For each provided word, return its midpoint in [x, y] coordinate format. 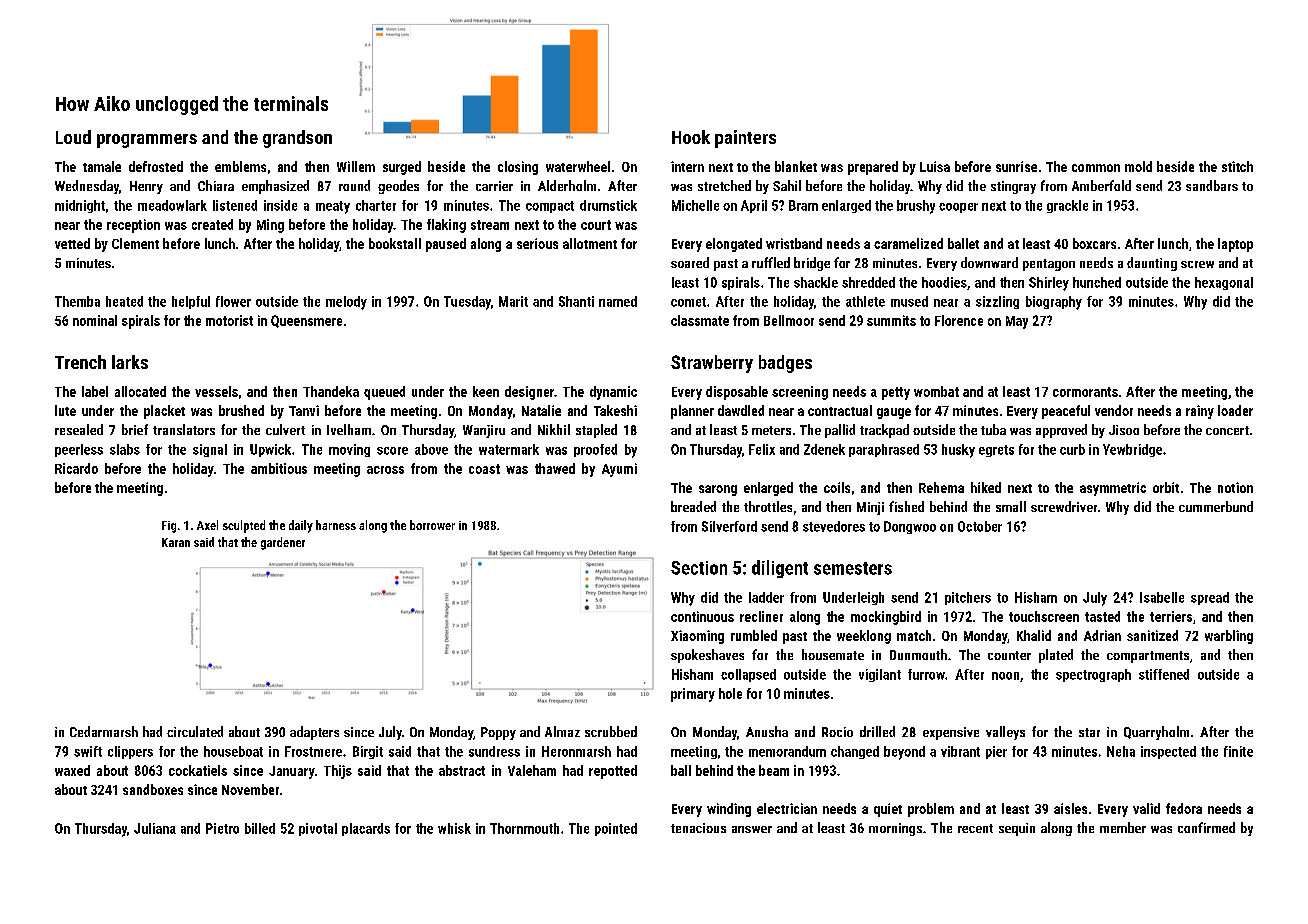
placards [366, 829]
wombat [936, 391]
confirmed [1206, 827]
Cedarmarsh [104, 731]
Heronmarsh [576, 751]
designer [529, 393]
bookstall [395, 243]
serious [537, 243]
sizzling [997, 302]
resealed [79, 429]
